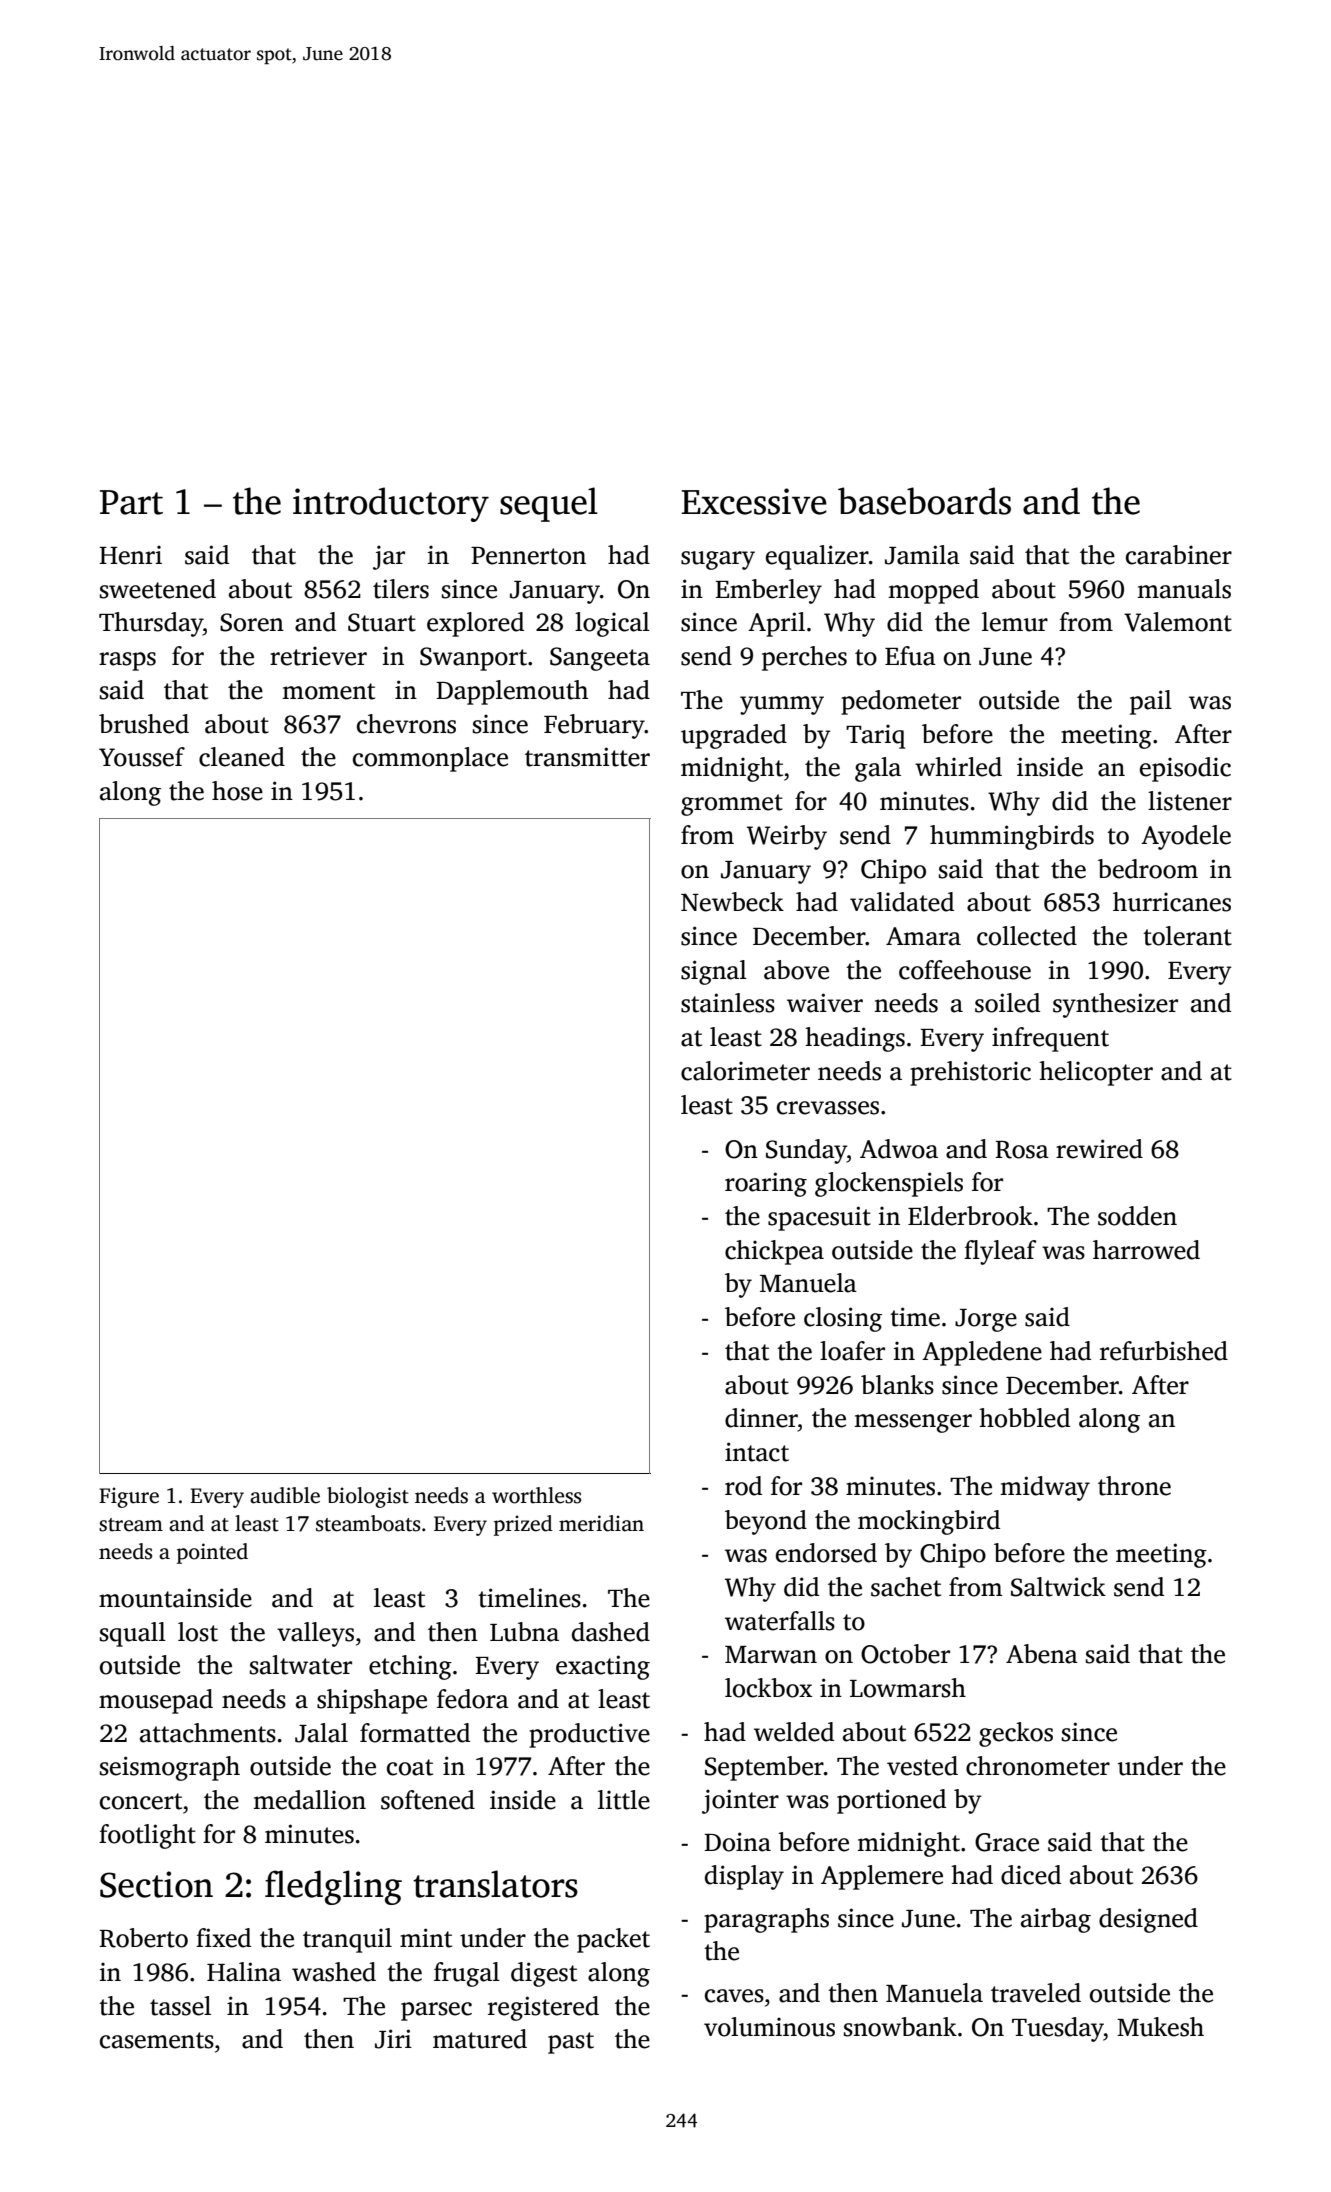  Describe the element at coordinates (237, 791) in the screenshot. I see `hose` at that location.
